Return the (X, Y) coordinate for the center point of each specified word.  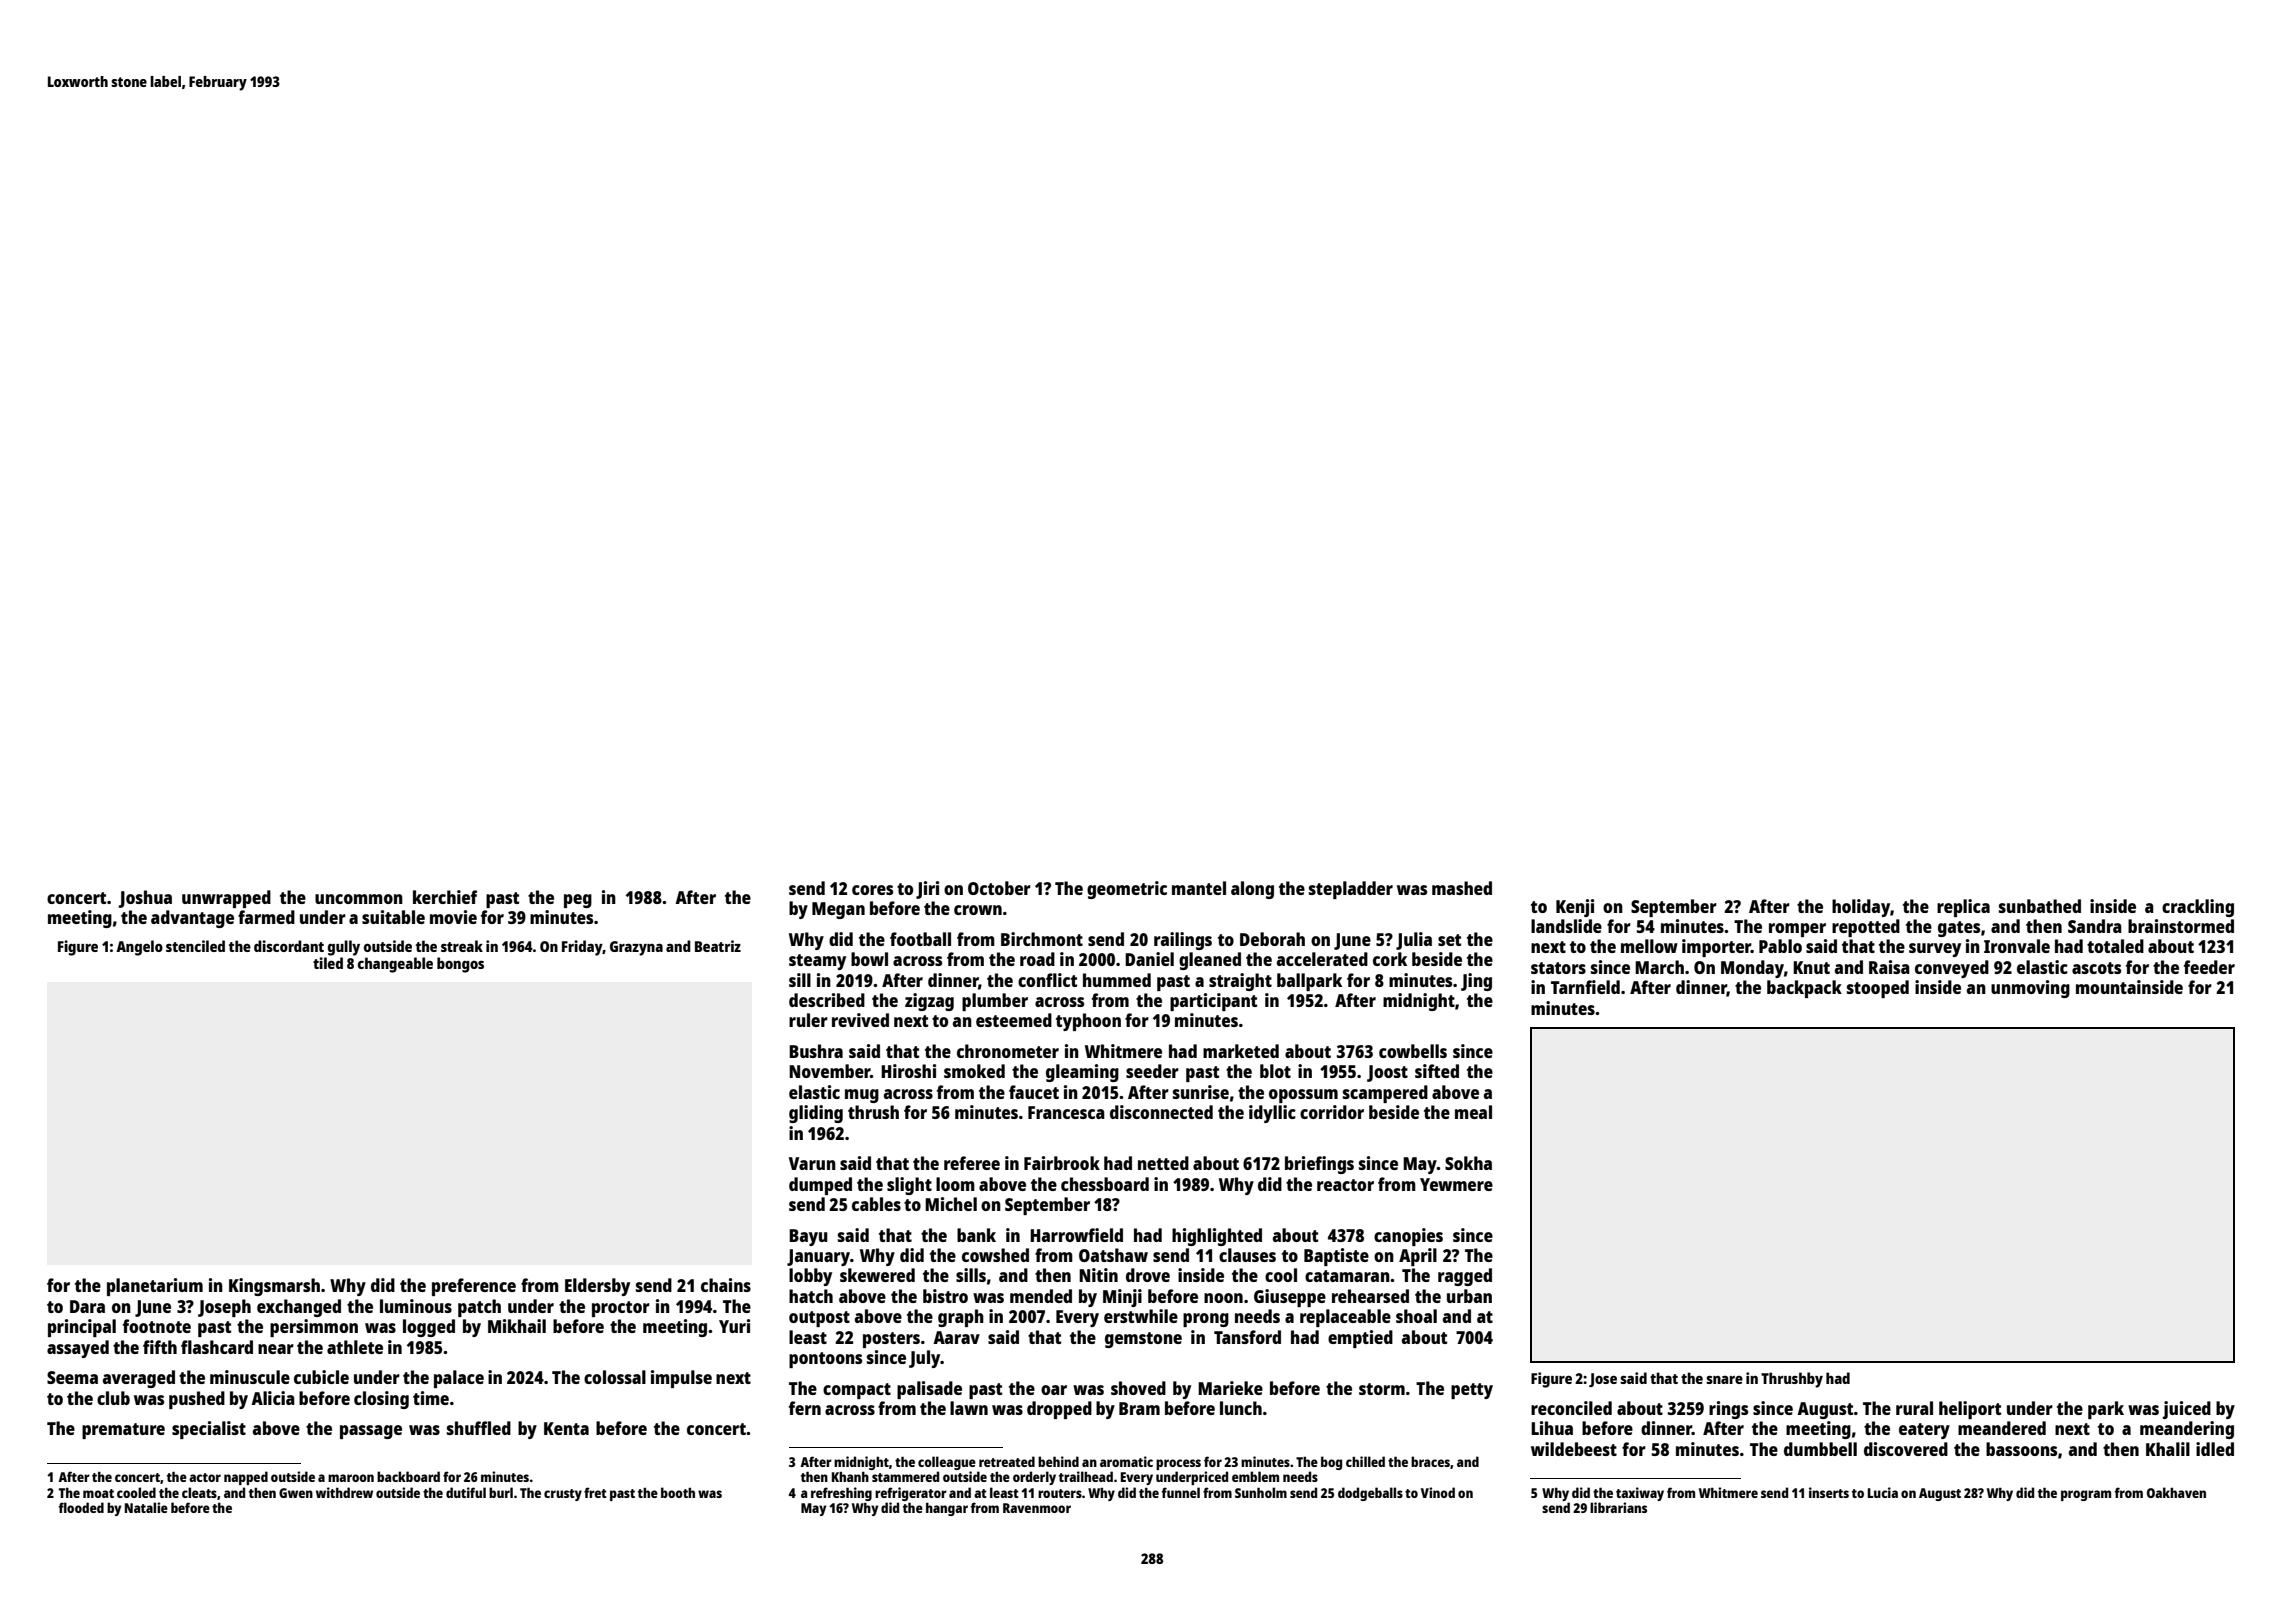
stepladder (1351, 890)
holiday (1861, 908)
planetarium (155, 1287)
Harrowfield (1076, 1235)
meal (1473, 1112)
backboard (408, 1476)
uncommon (359, 899)
